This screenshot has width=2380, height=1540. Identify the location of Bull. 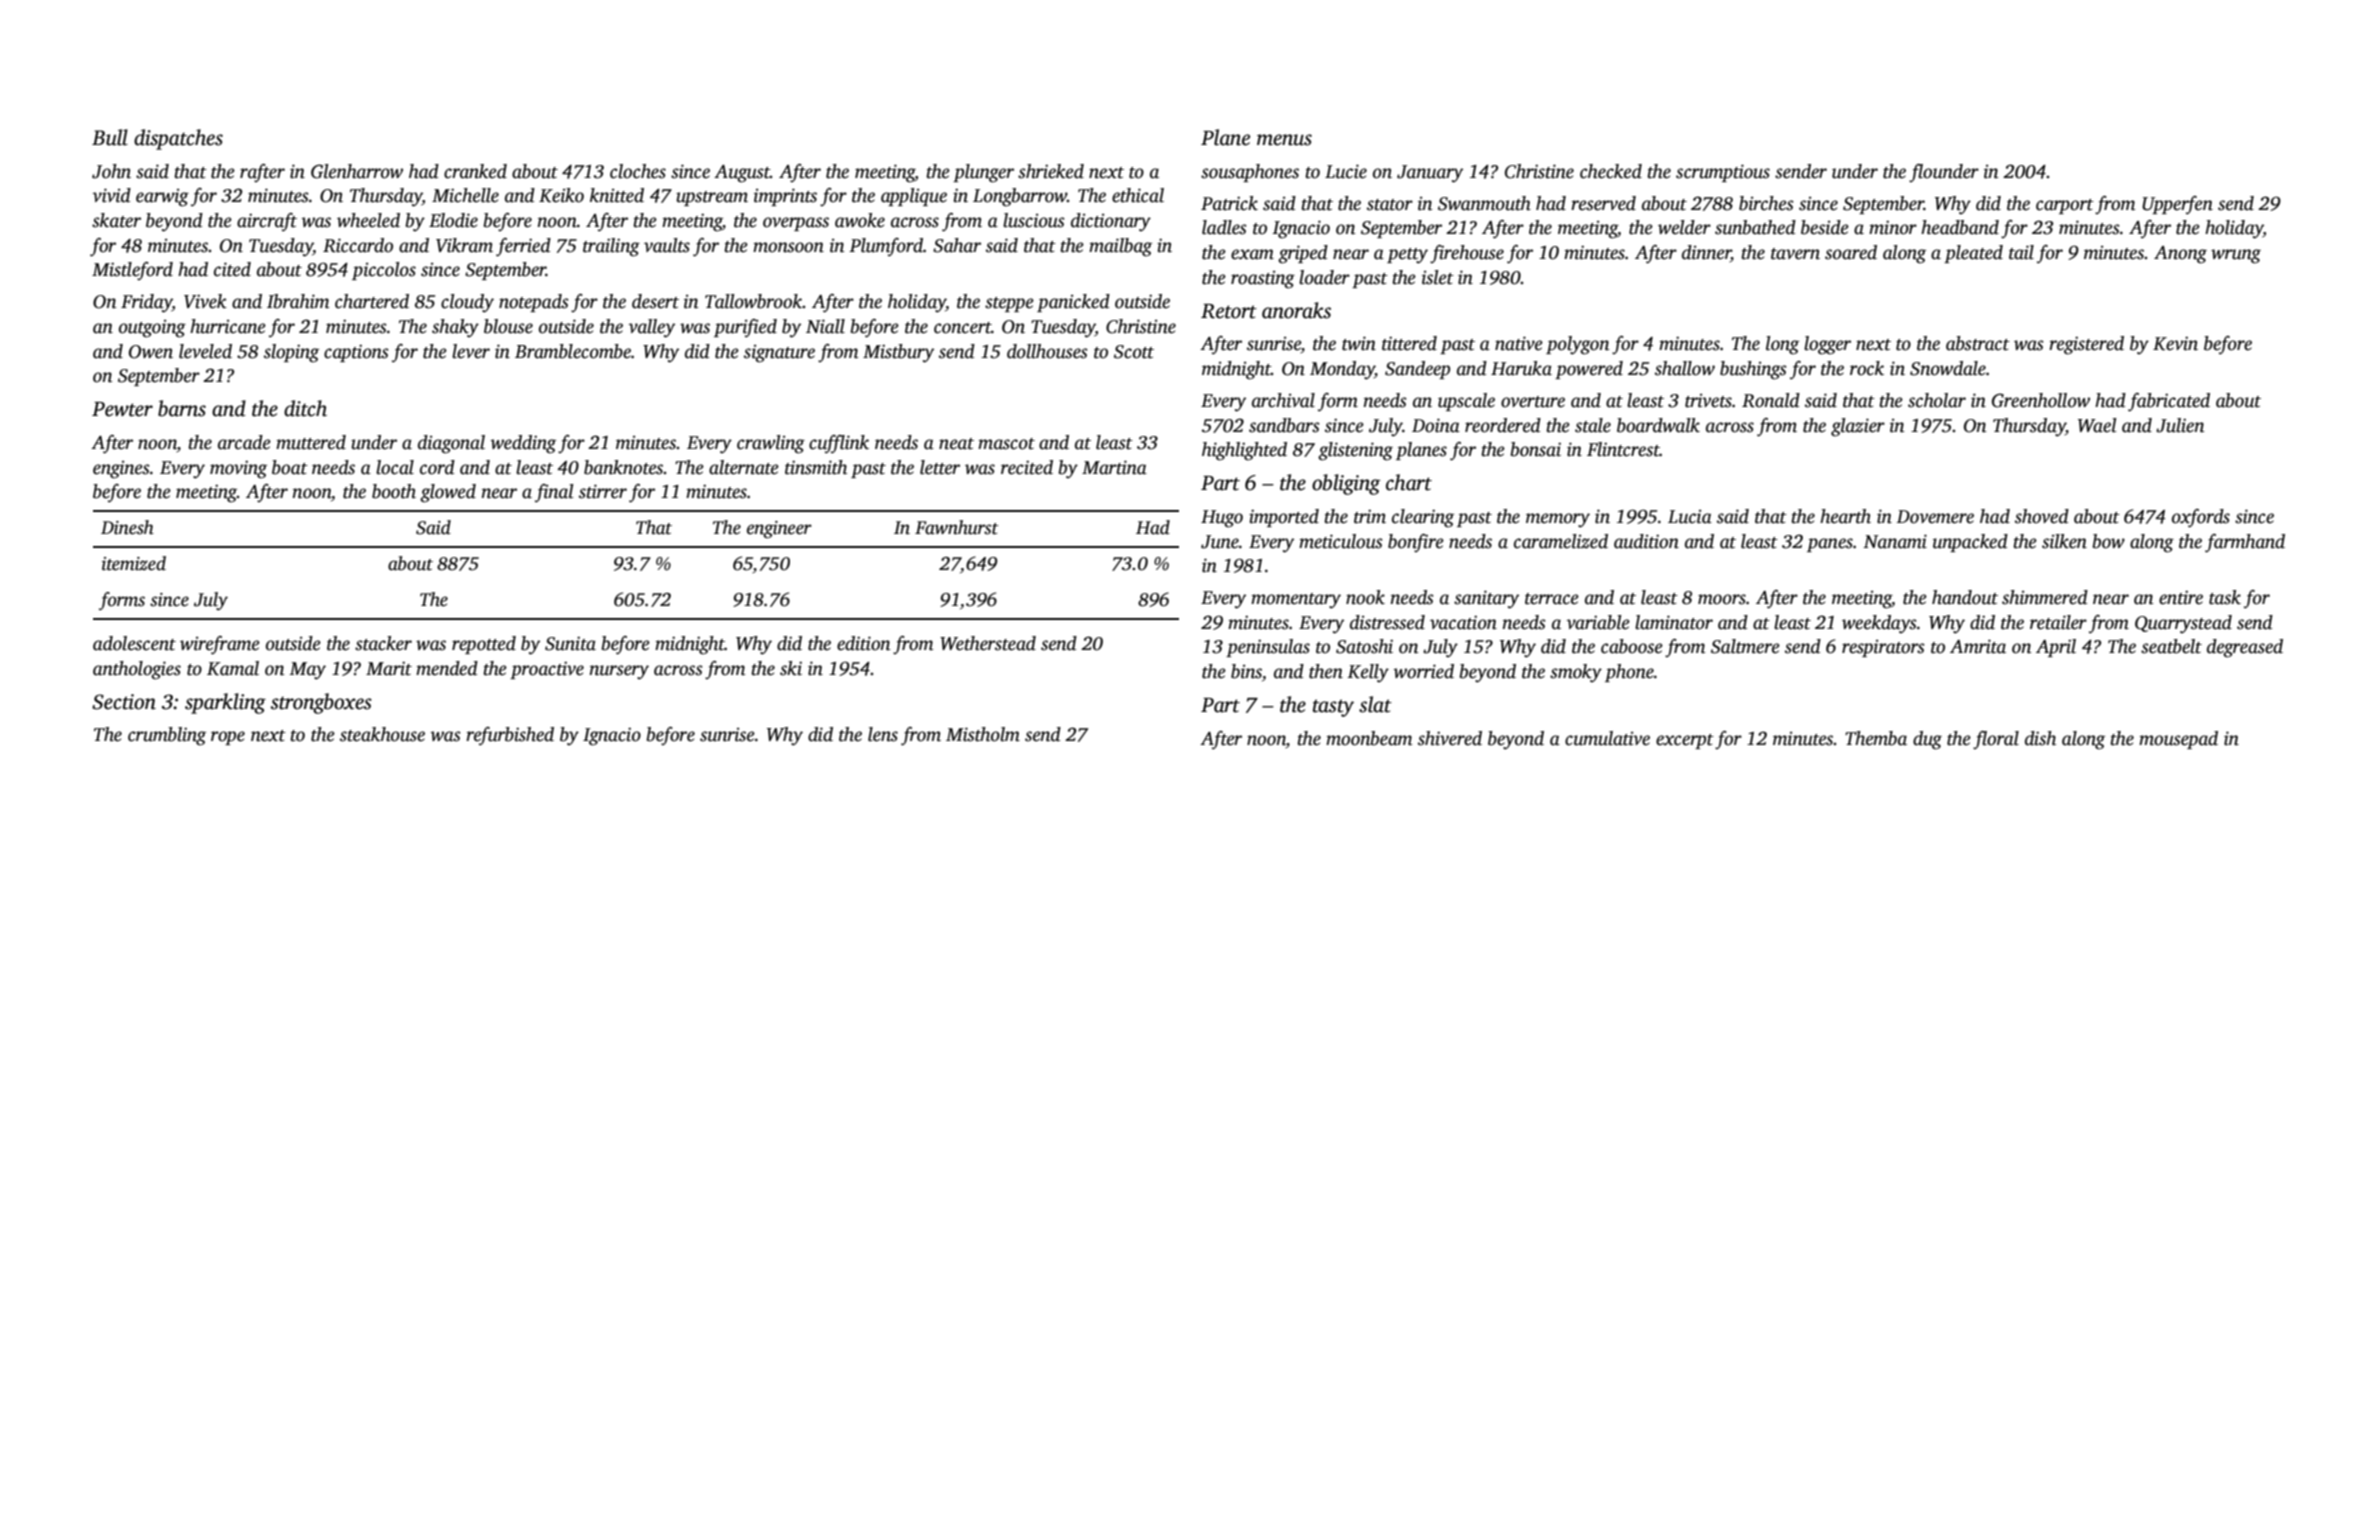
(110, 137).
